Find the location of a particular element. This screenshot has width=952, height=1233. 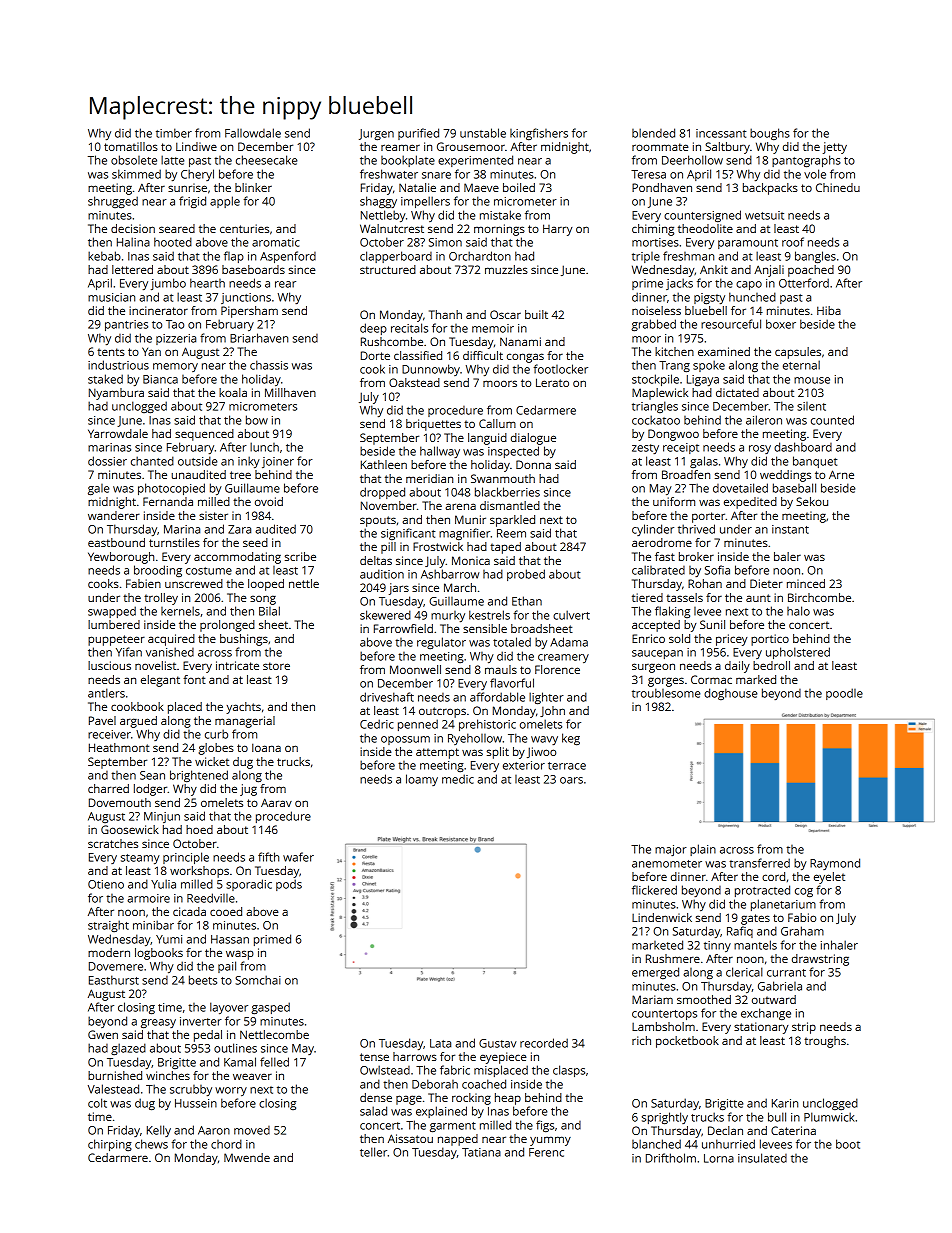

Karin is located at coordinates (785, 1103).
